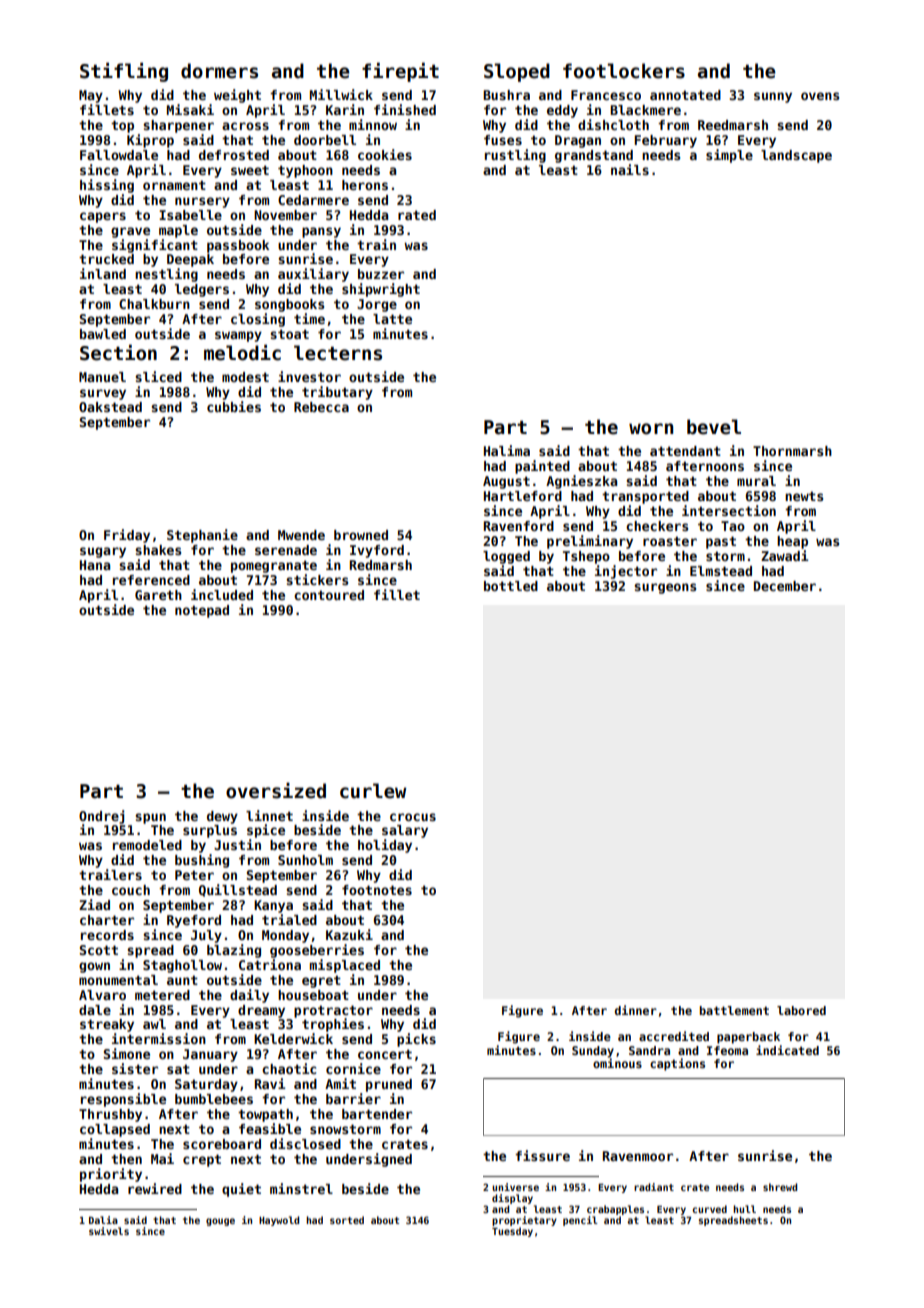 The image size is (924, 1308). What do you see at coordinates (820, 96) in the screenshot?
I see `ovens` at bounding box center [820, 96].
